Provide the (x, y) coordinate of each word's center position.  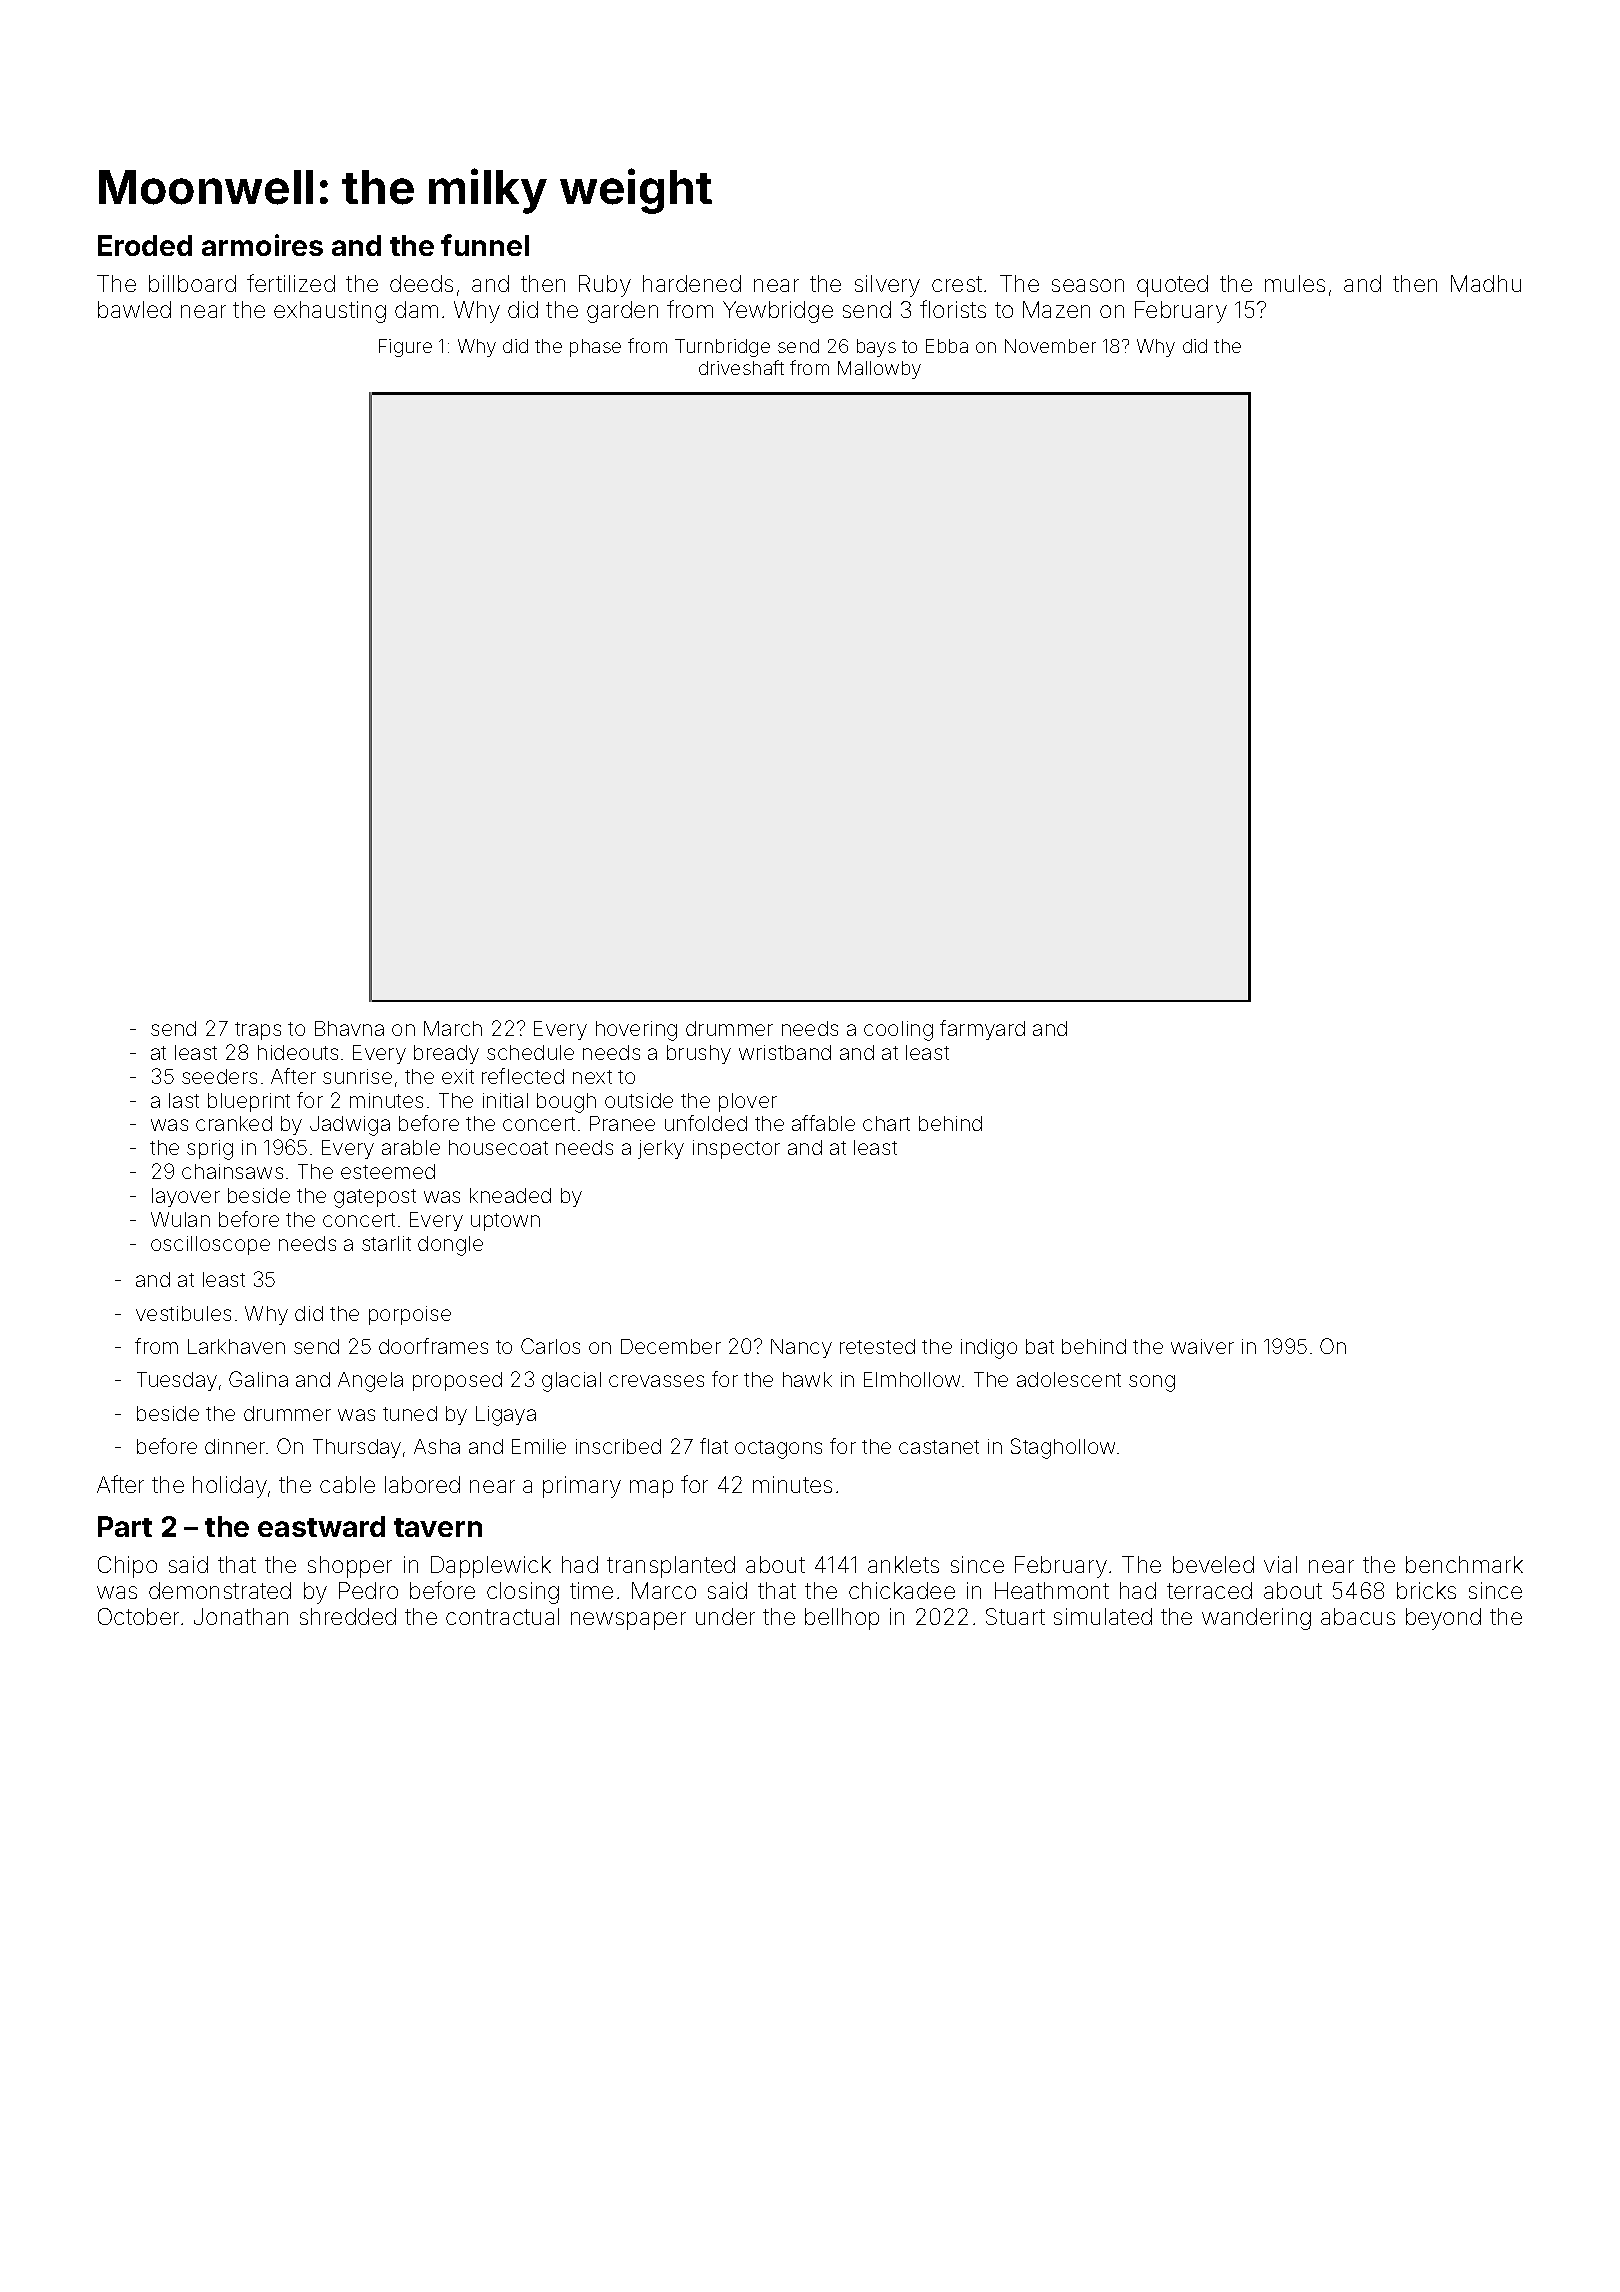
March (453, 1028)
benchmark (1464, 1564)
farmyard (982, 1030)
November (1050, 346)
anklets (903, 1564)
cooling (898, 1031)
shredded (348, 1616)
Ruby (605, 286)
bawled (134, 309)
